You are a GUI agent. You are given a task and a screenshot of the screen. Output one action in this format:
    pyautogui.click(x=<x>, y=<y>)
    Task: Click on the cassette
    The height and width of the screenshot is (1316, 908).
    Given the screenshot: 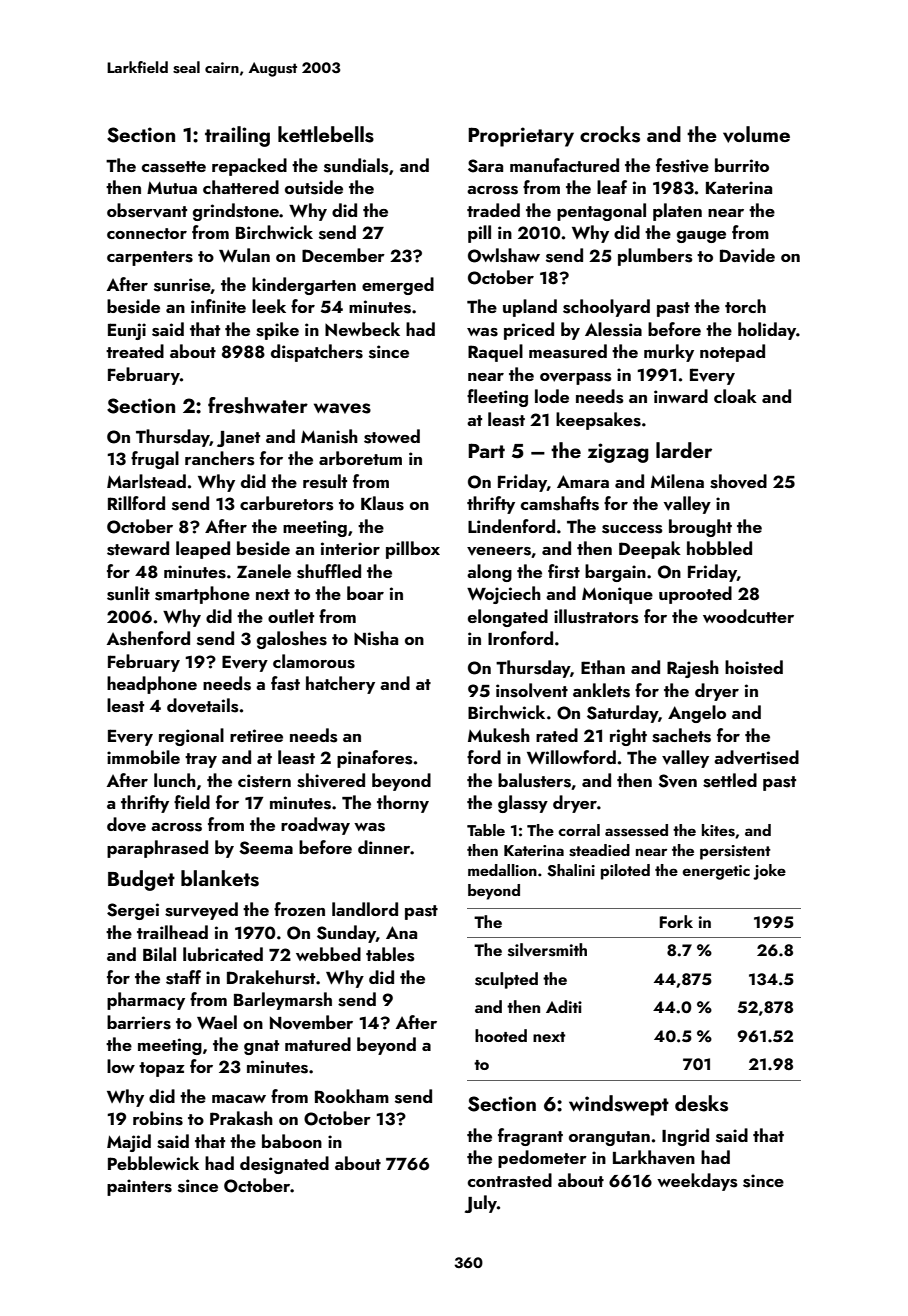 What is the action you would take?
    pyautogui.click(x=174, y=167)
